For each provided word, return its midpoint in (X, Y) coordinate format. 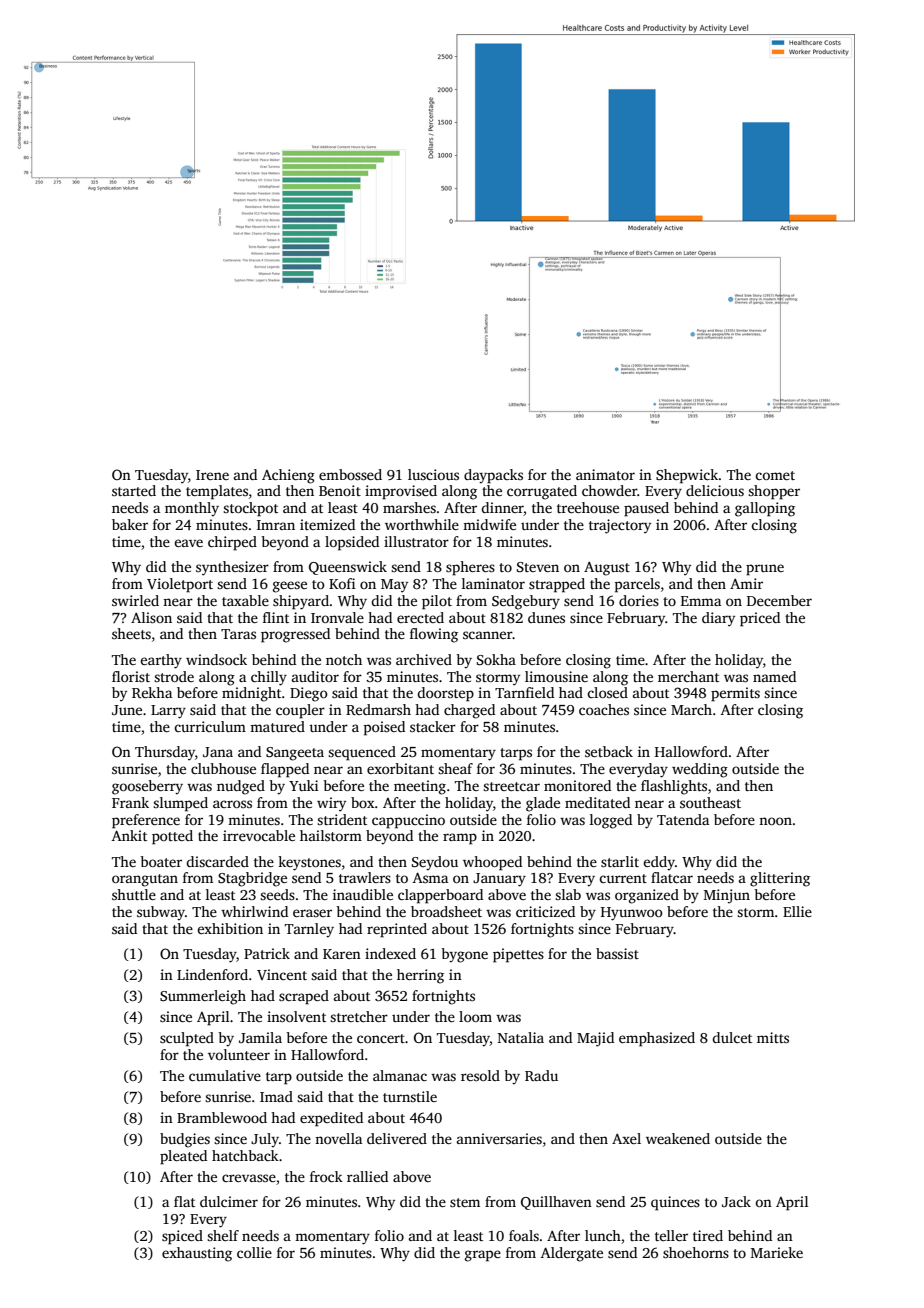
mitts (773, 1037)
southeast (710, 802)
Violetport (180, 585)
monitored (577, 785)
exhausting (197, 1254)
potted (172, 837)
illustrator (416, 541)
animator (605, 474)
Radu (541, 1075)
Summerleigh (203, 997)
